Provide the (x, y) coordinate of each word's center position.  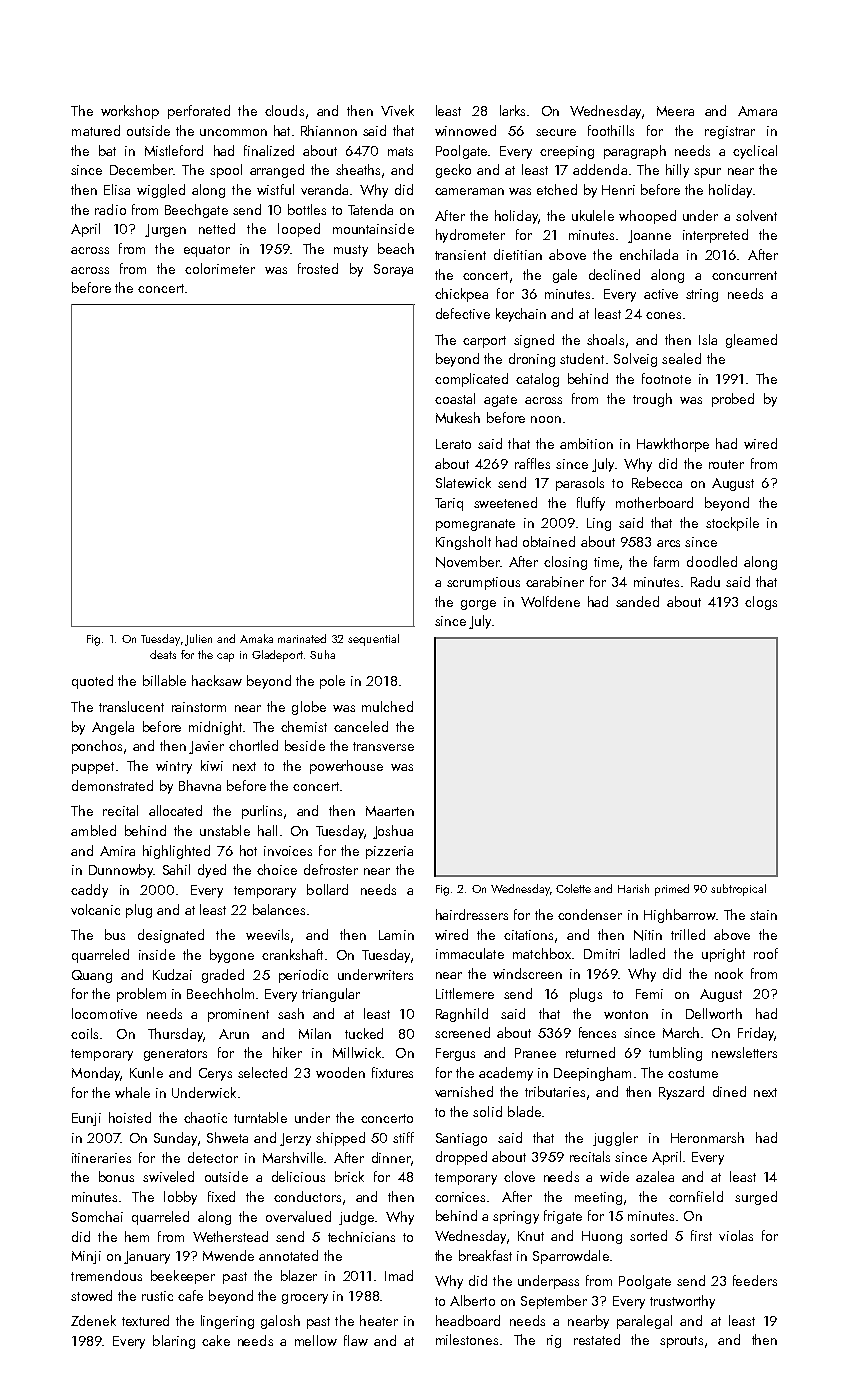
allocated (175, 810)
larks (512, 110)
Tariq (449, 504)
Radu (705, 581)
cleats (163, 654)
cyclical (755, 152)
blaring (174, 1342)
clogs (761, 603)
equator (207, 251)
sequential (373, 640)
